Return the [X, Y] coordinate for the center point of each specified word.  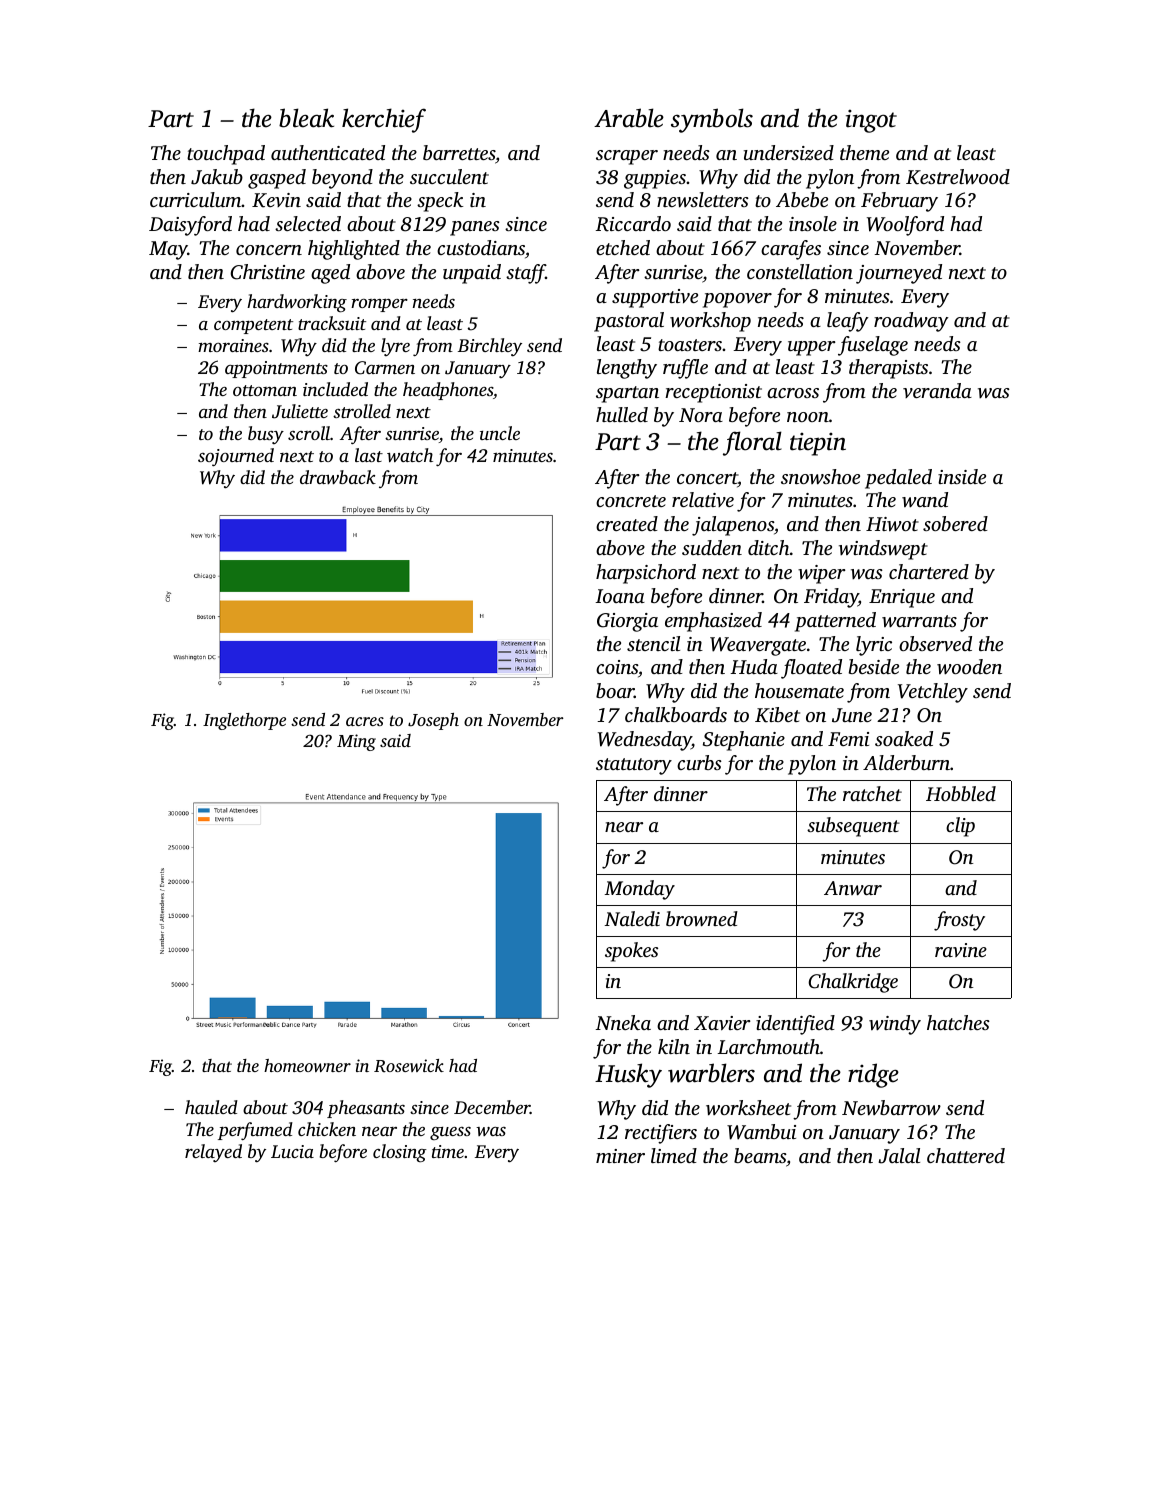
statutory [634, 766]
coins [617, 667]
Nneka [623, 1022]
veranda [937, 390]
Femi [848, 739]
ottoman [265, 390]
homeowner [307, 1065]
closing [400, 1153]
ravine [961, 950]
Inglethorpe [244, 721]
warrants [919, 621]
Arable [629, 118]
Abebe [802, 199]
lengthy [627, 369]
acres [365, 721]
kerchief [384, 120]
